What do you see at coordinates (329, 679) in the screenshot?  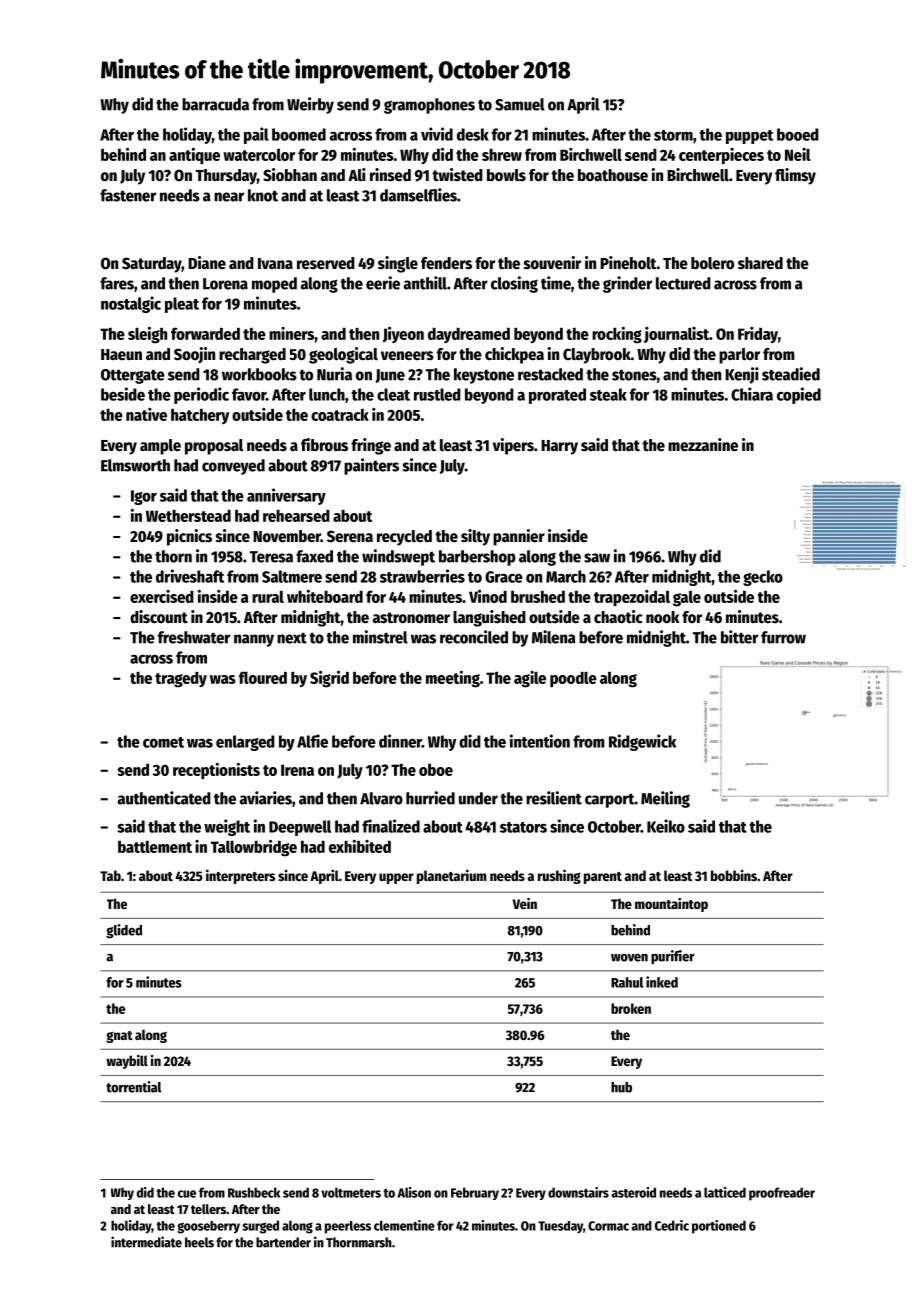 I see `Sigrid` at bounding box center [329, 679].
